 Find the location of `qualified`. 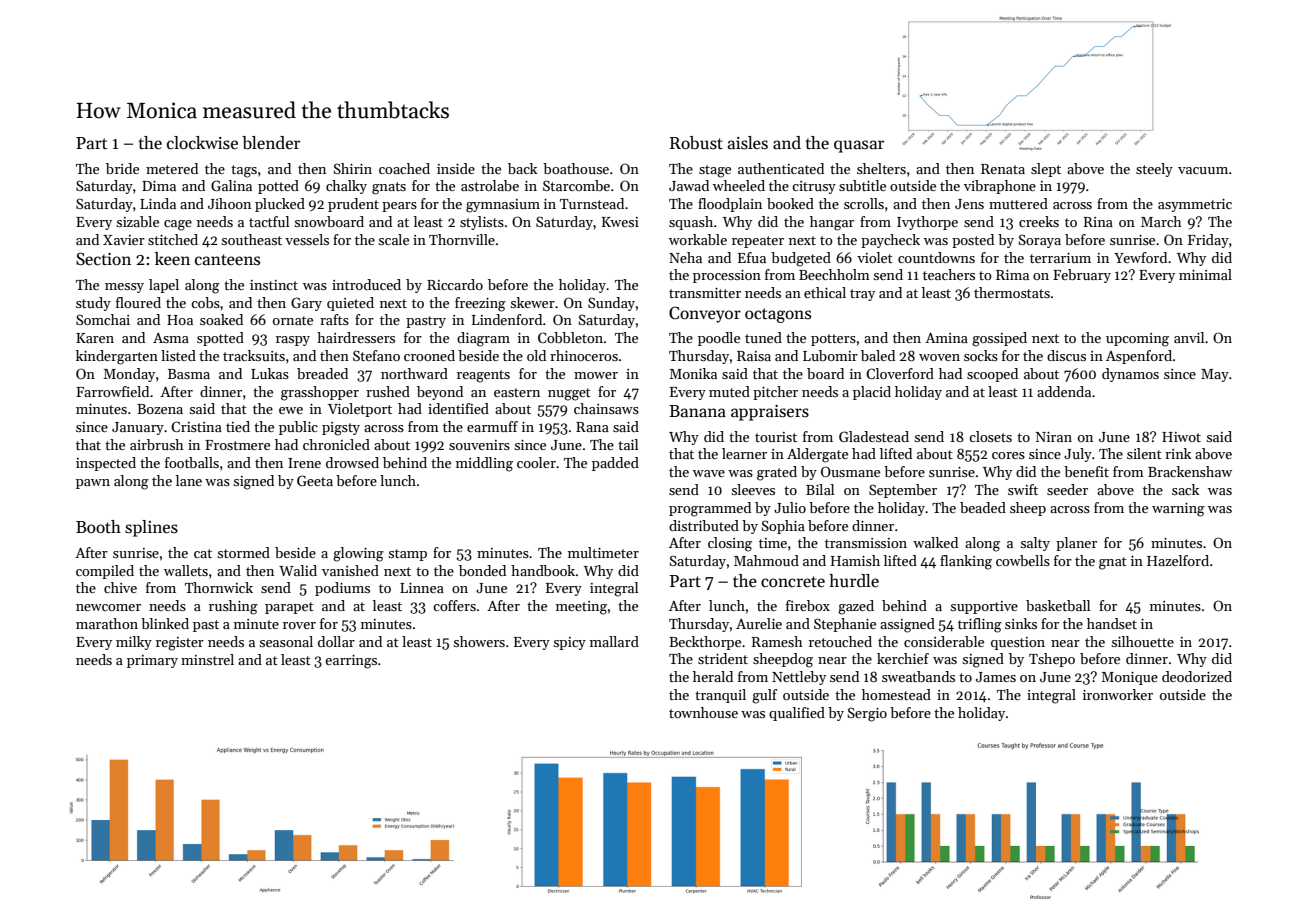

qualified is located at coordinates (797, 714).
